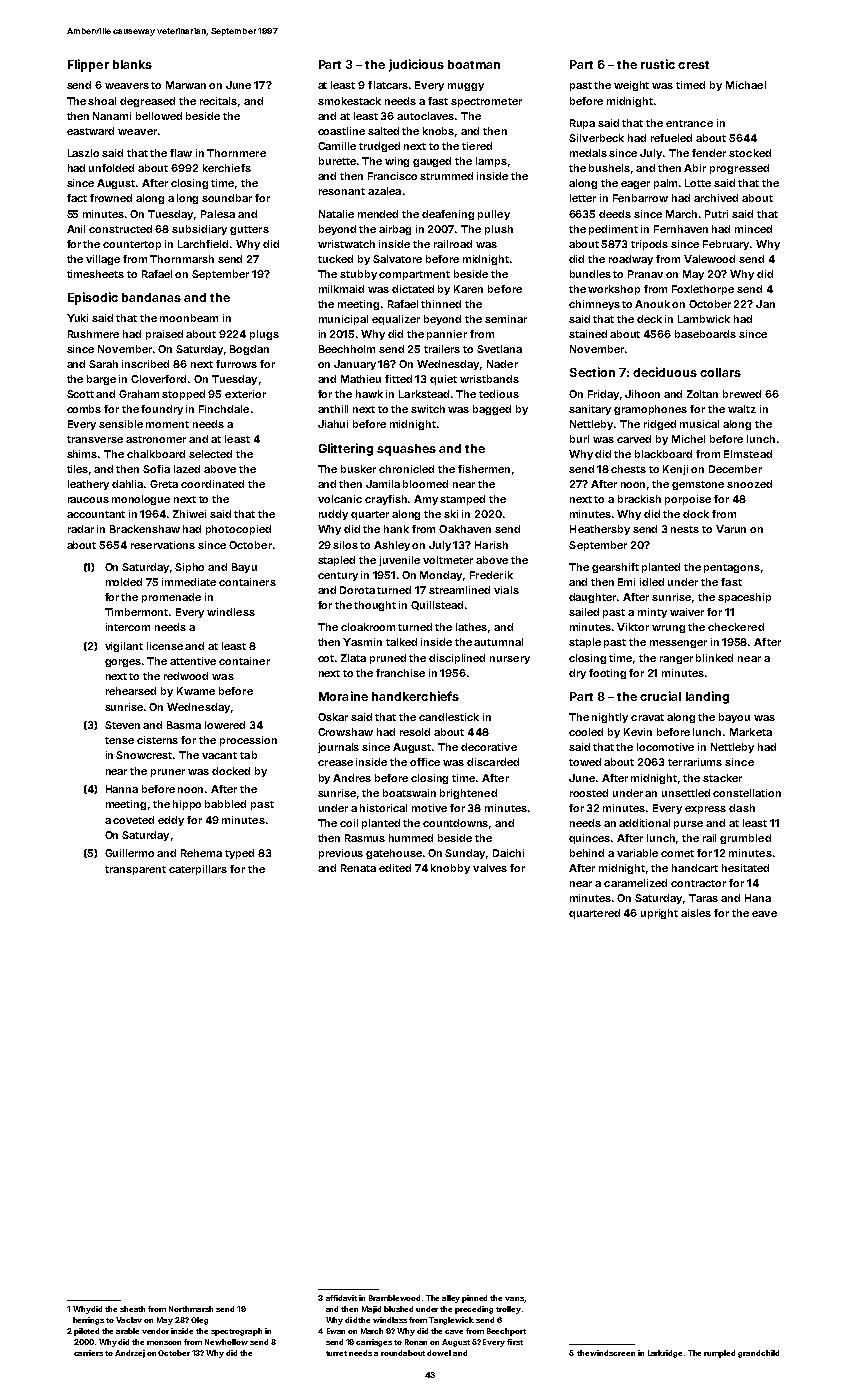  Describe the element at coordinates (88, 65) in the document. I see `Flipper` at that location.
